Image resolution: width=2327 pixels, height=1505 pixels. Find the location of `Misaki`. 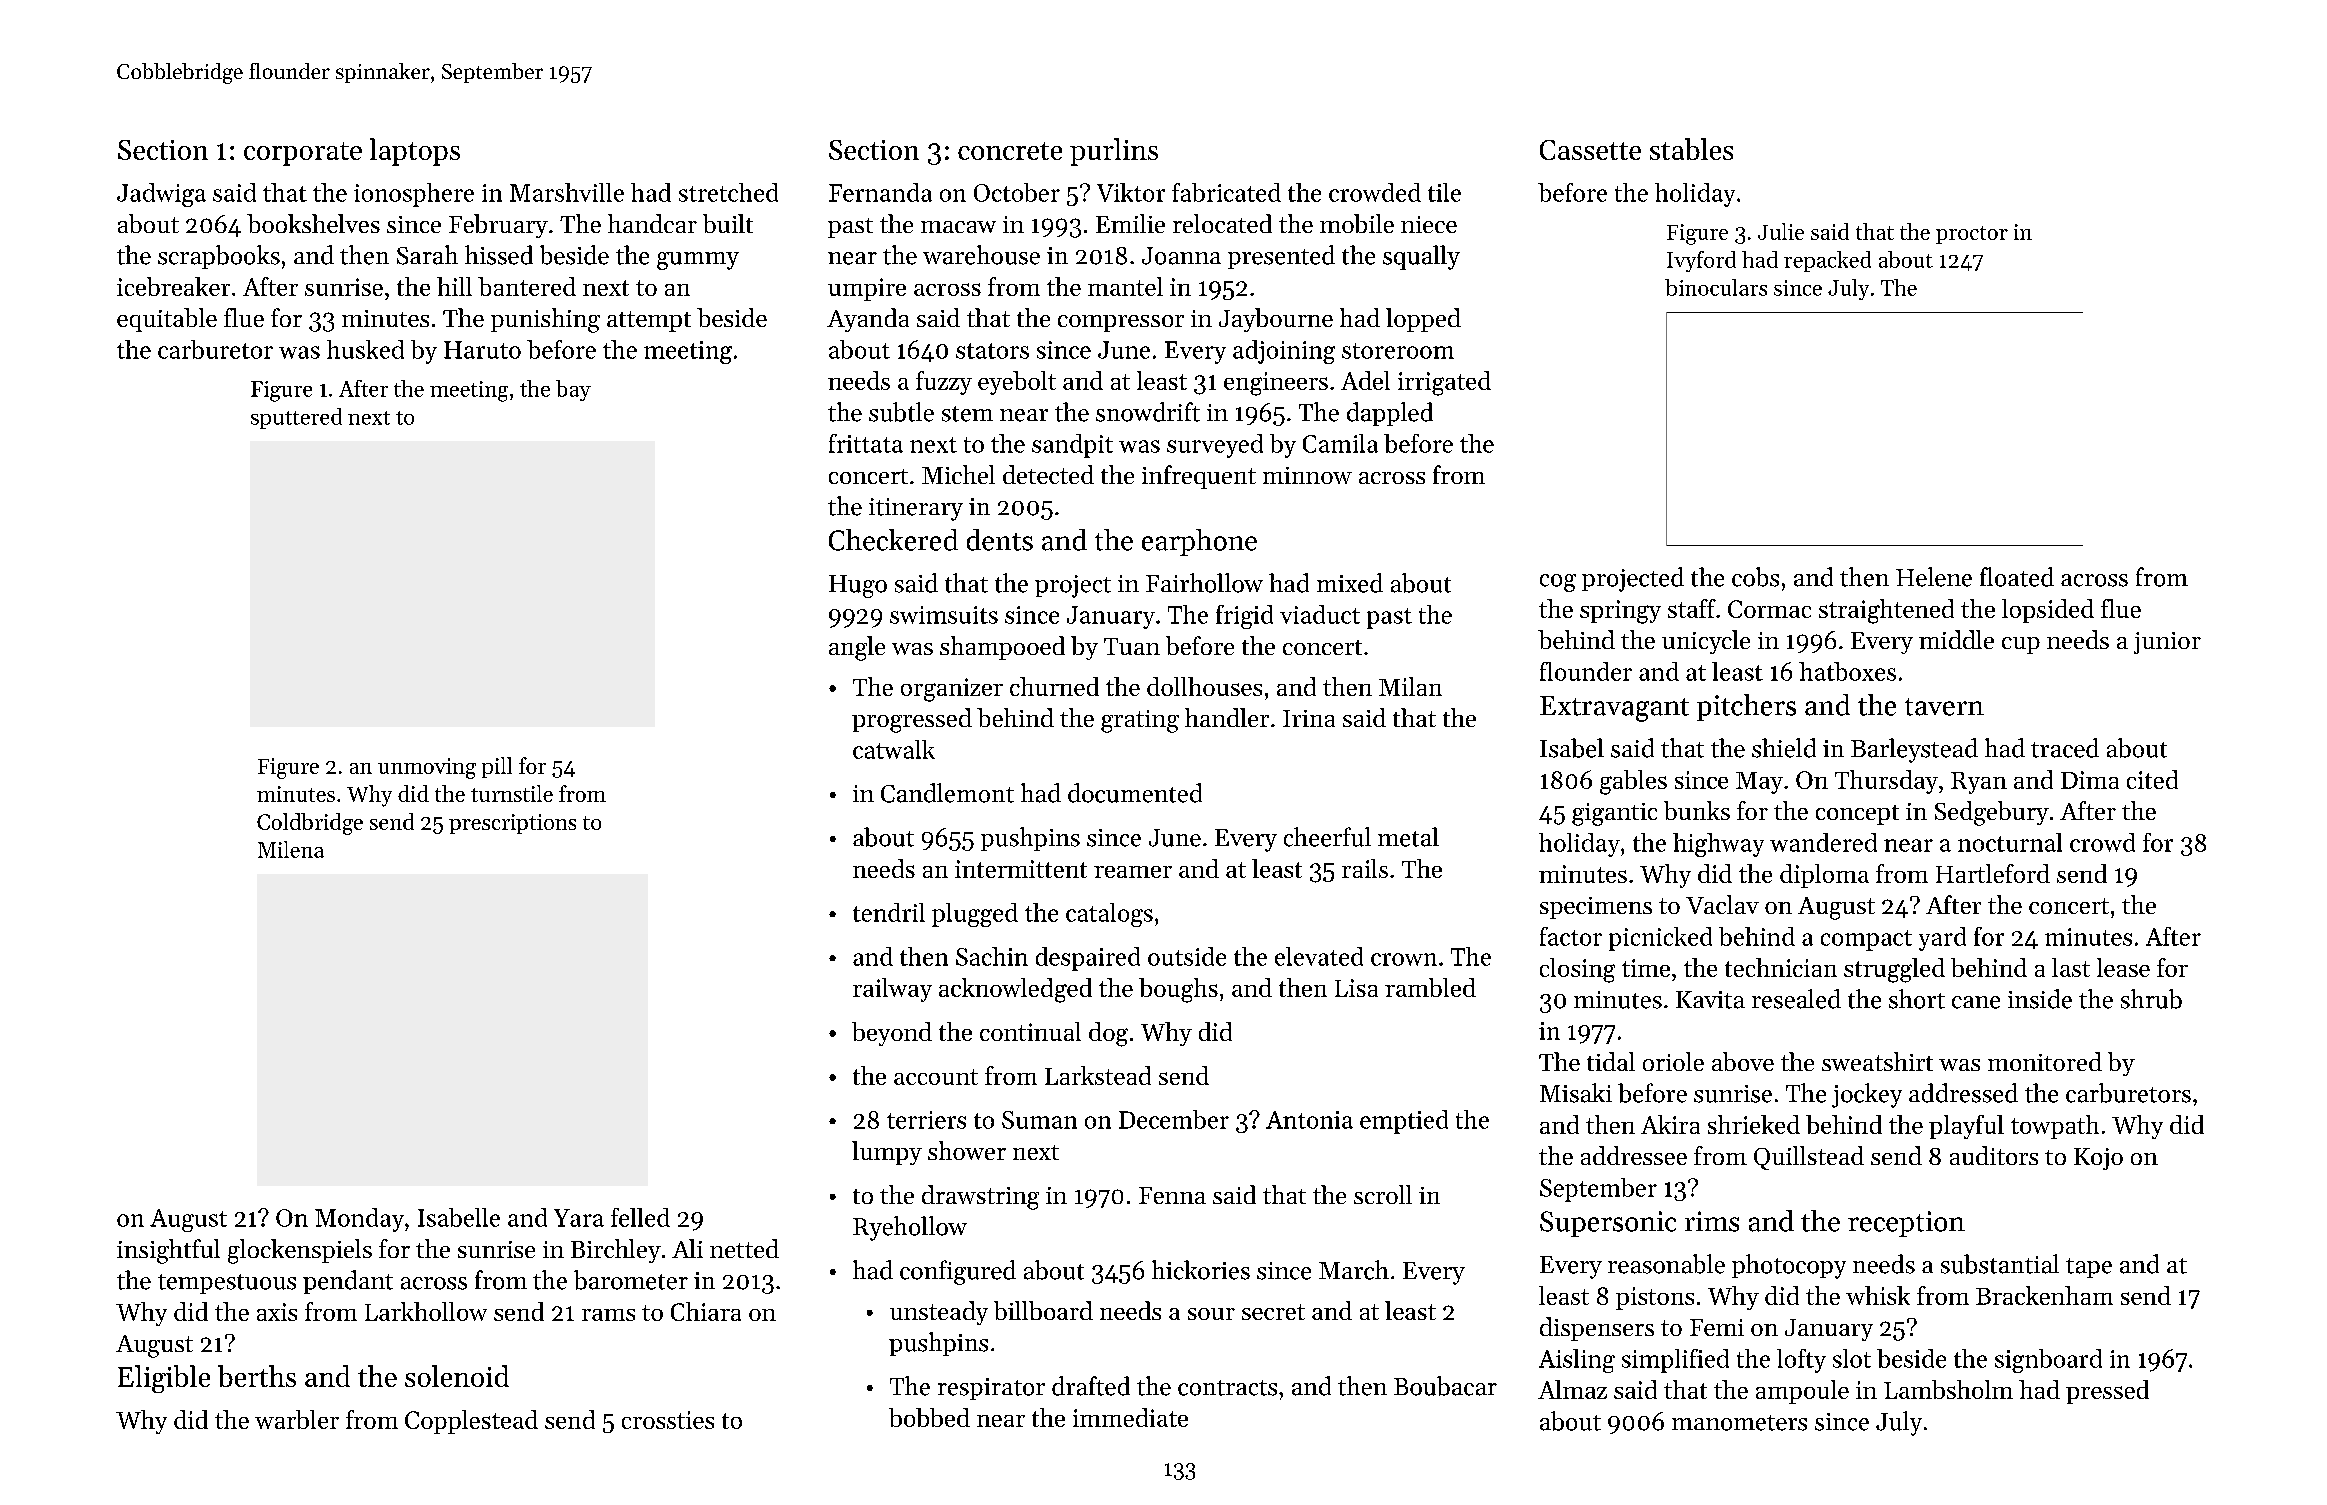

Misaki is located at coordinates (1576, 1093).
